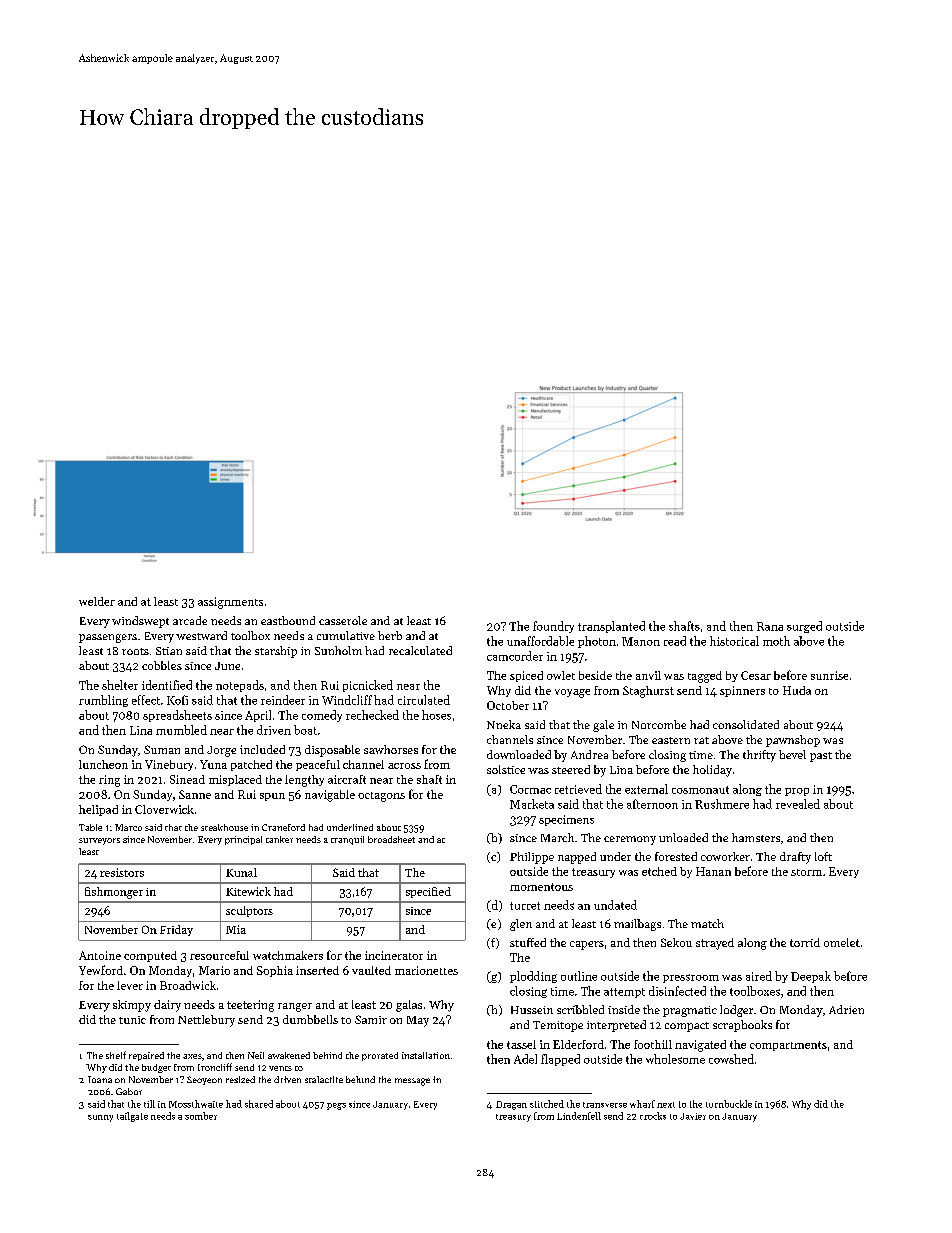  I want to click on prop, so click(797, 792).
